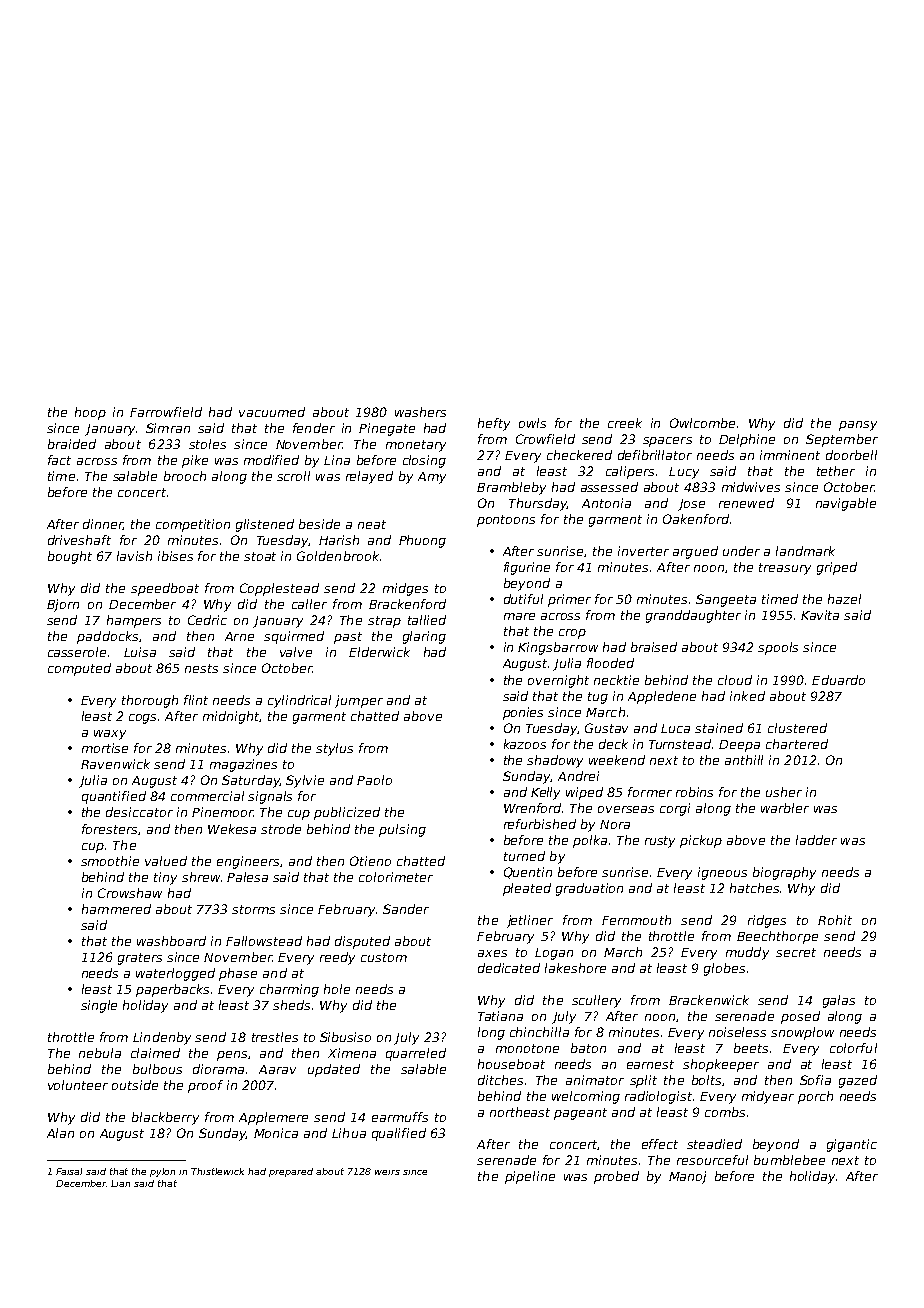  I want to click on Alan, so click(60, 1133).
